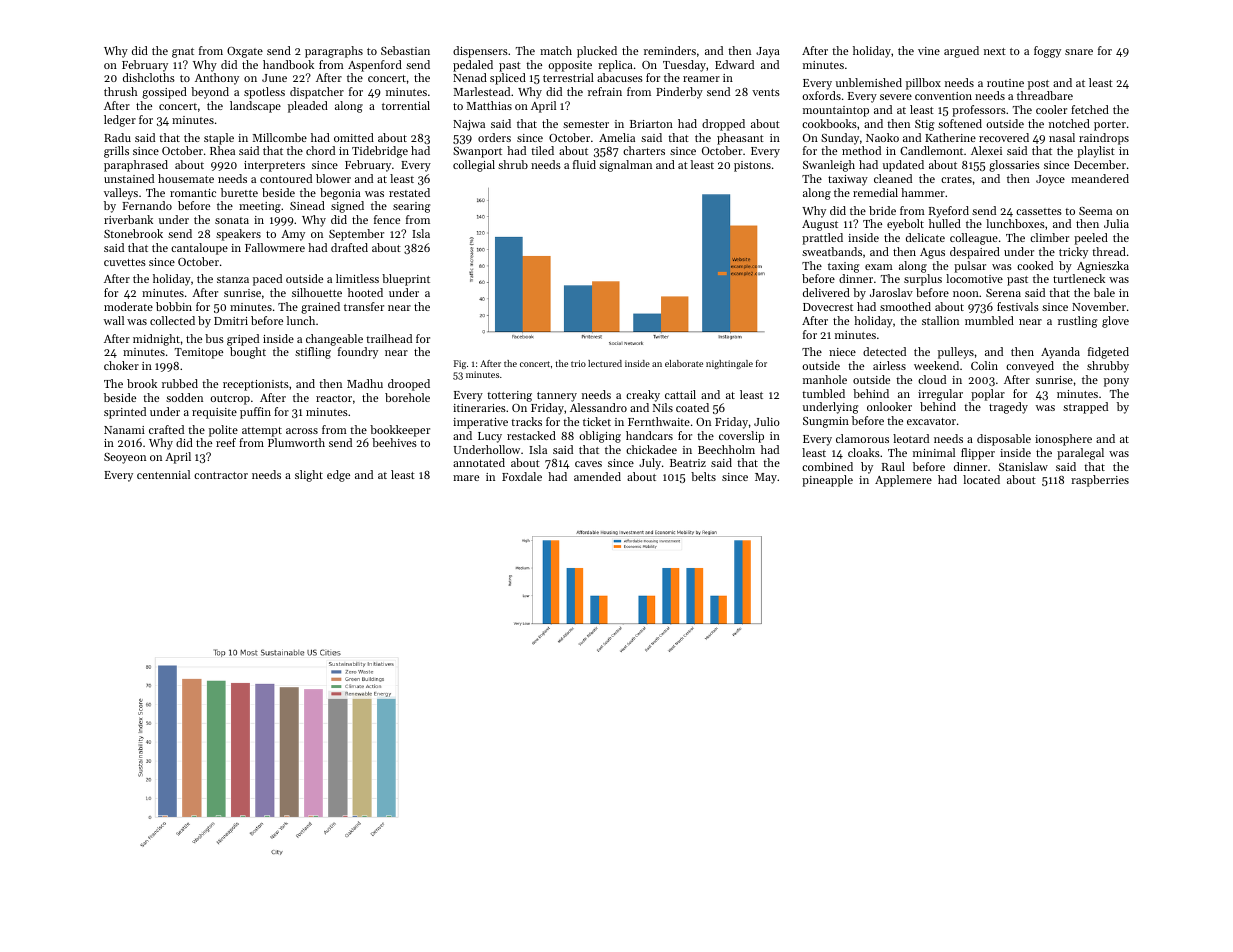 The width and height of the screenshot is (1233, 952). I want to click on amended, so click(597, 476).
